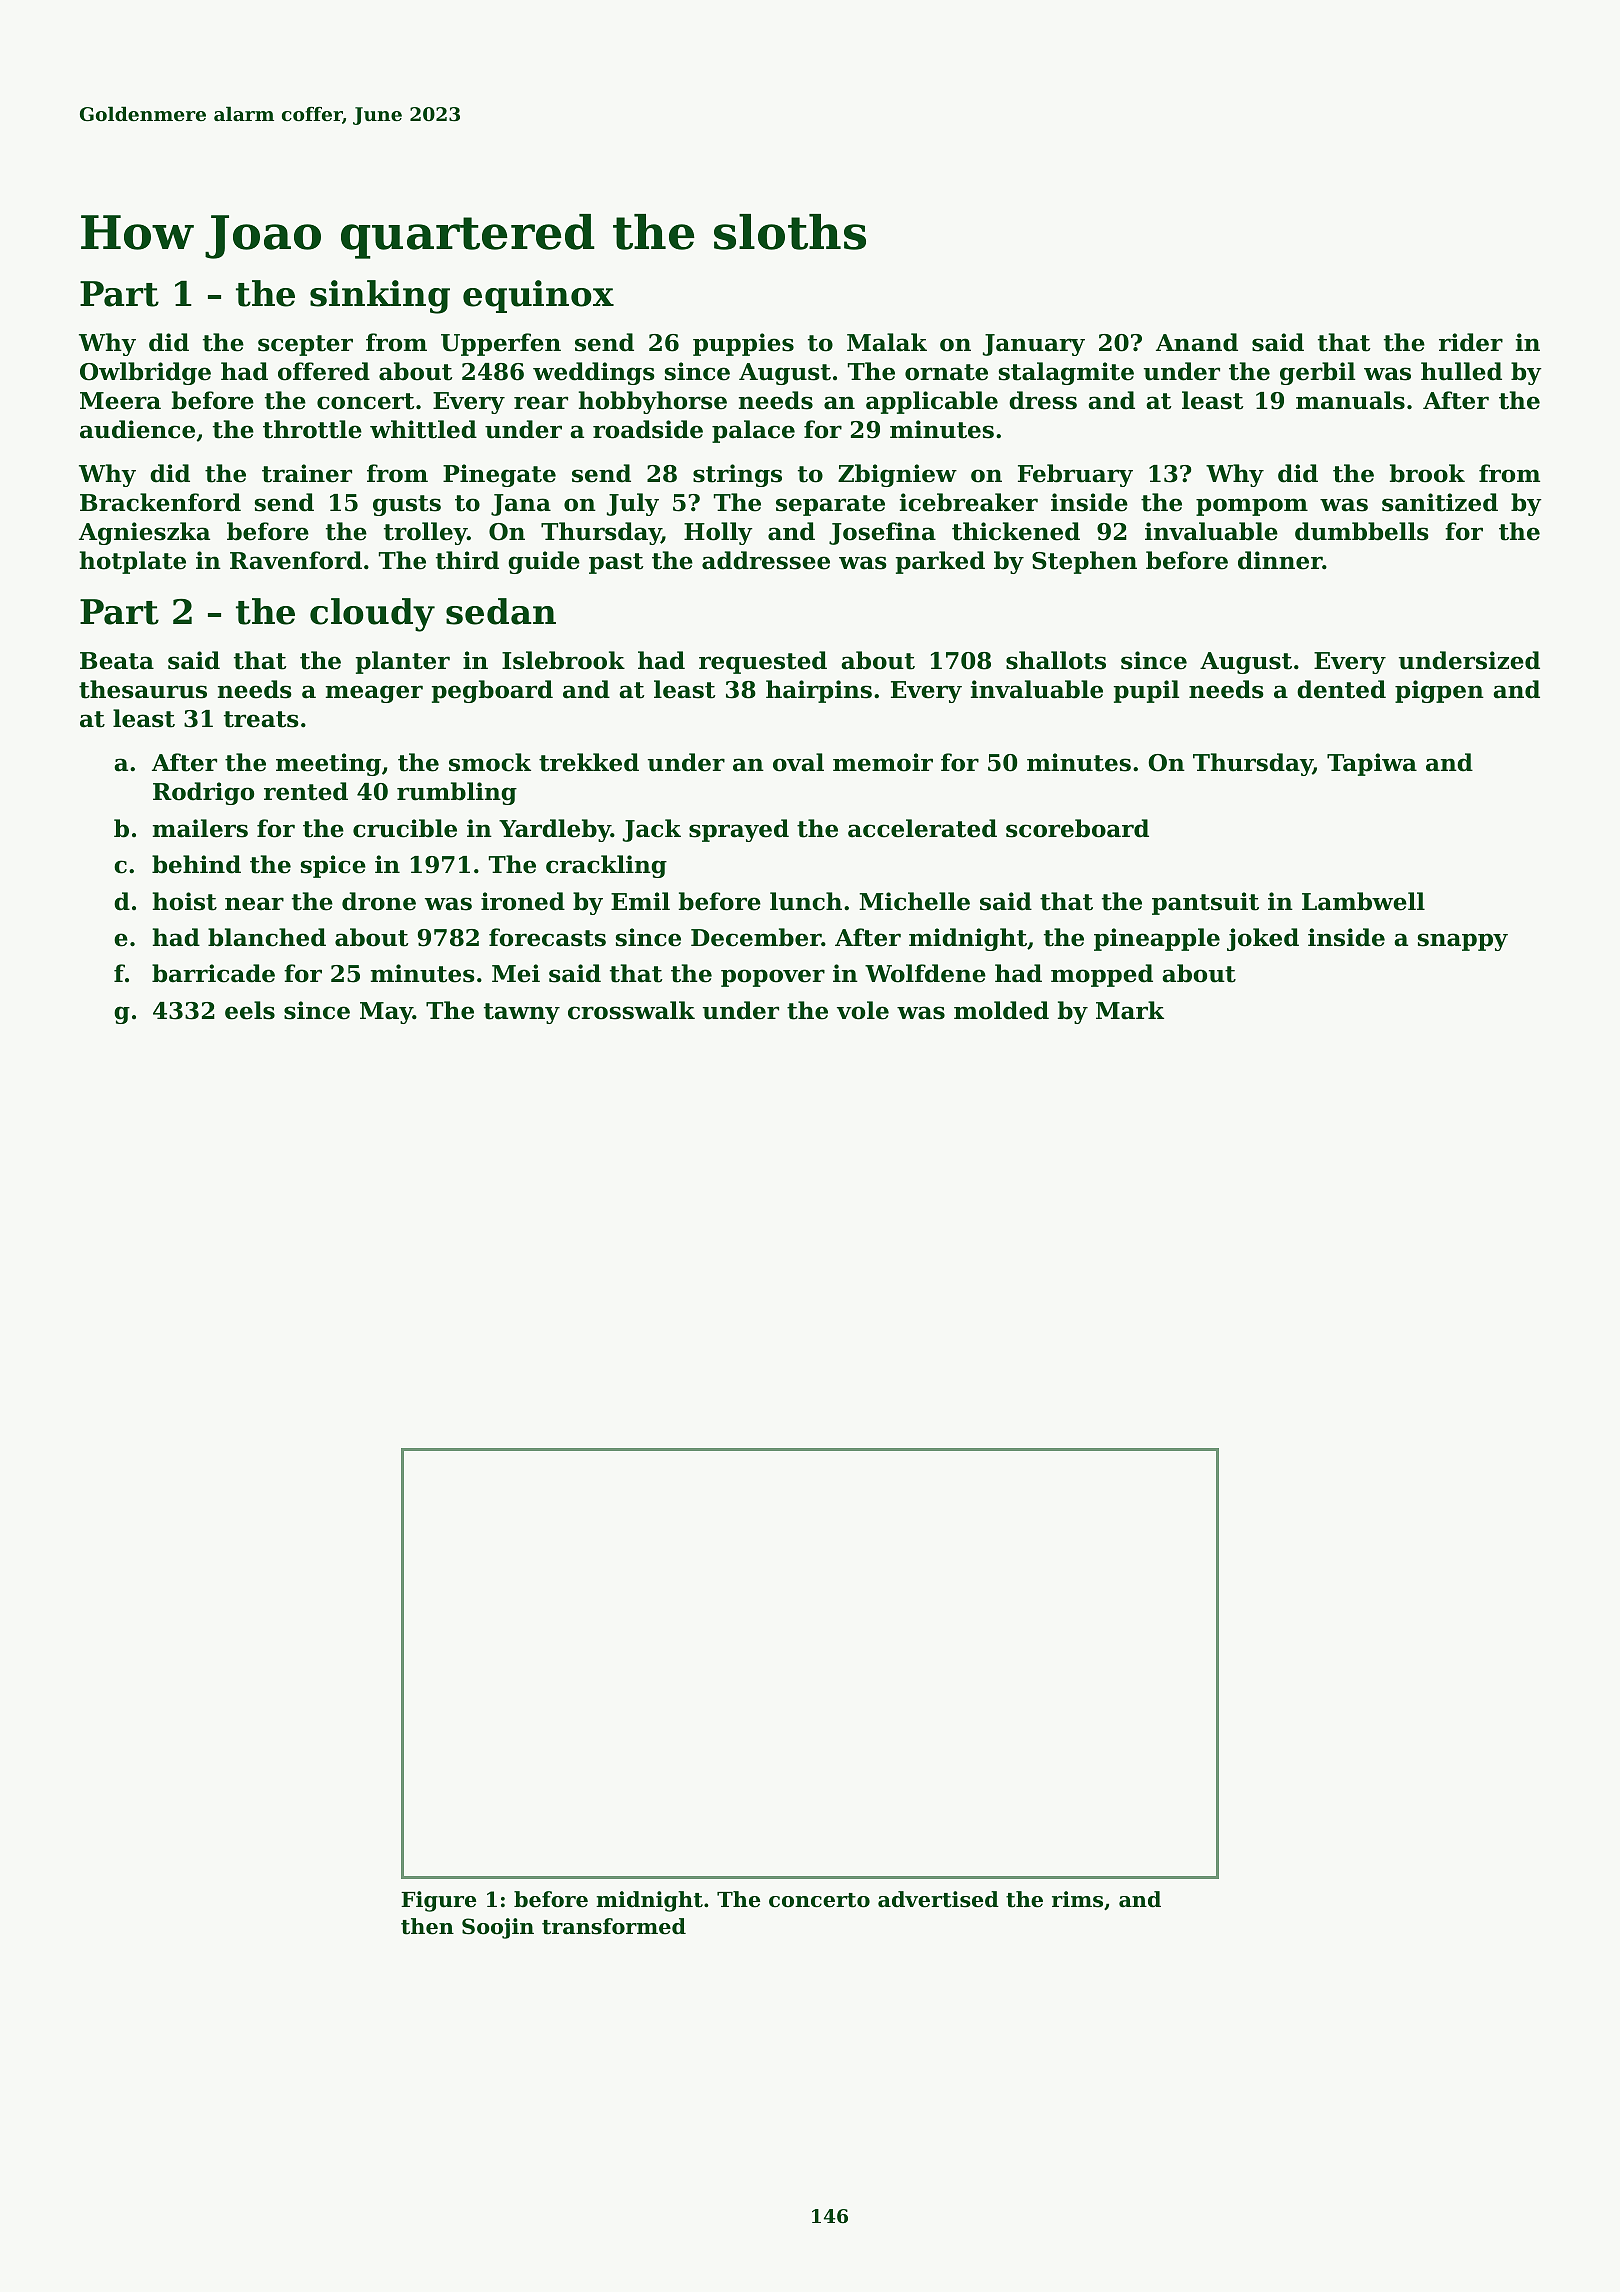  Describe the element at coordinates (386, 1013) in the document. I see `May` at that location.
